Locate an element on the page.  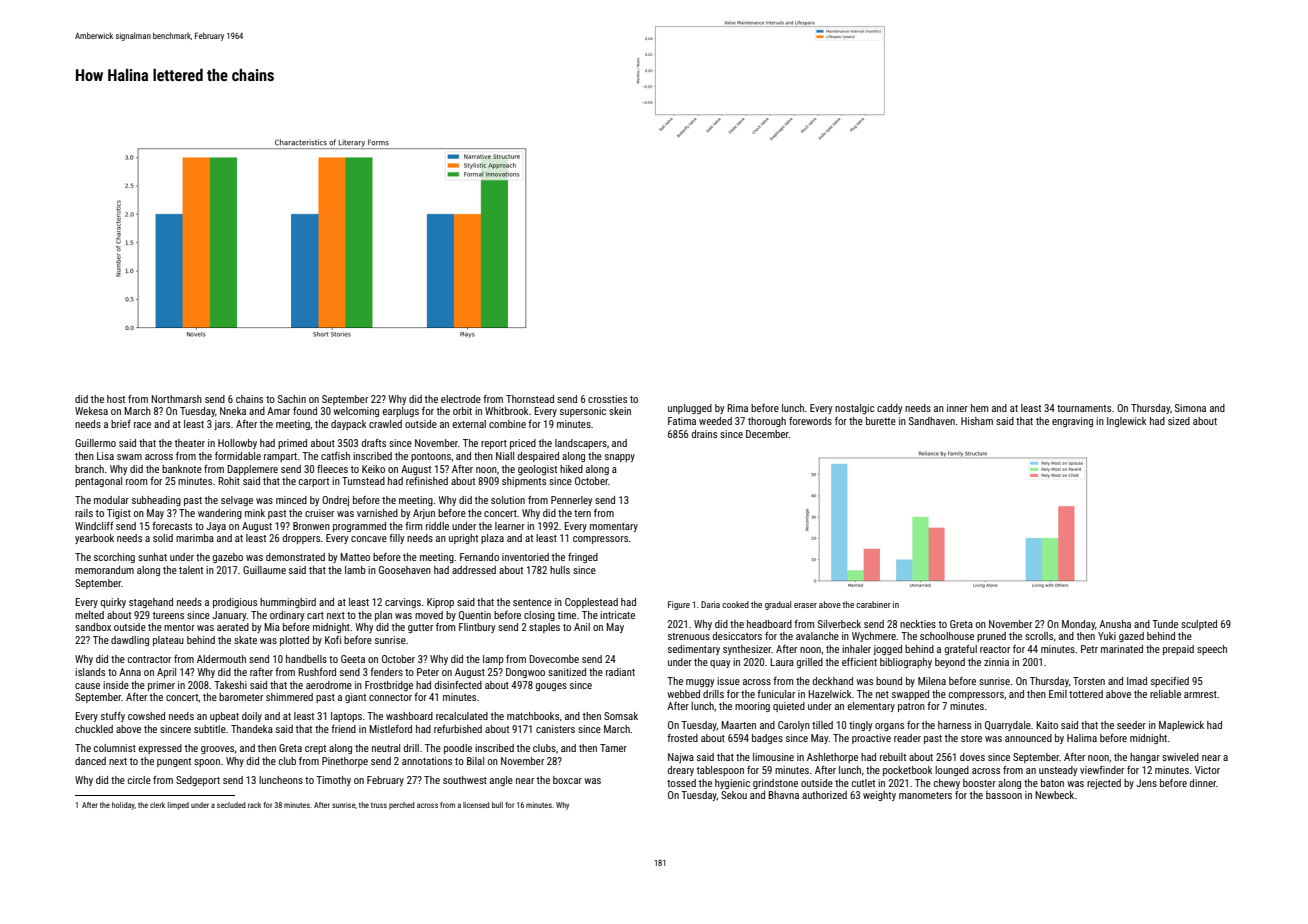
Guillaume is located at coordinates (264, 570).
